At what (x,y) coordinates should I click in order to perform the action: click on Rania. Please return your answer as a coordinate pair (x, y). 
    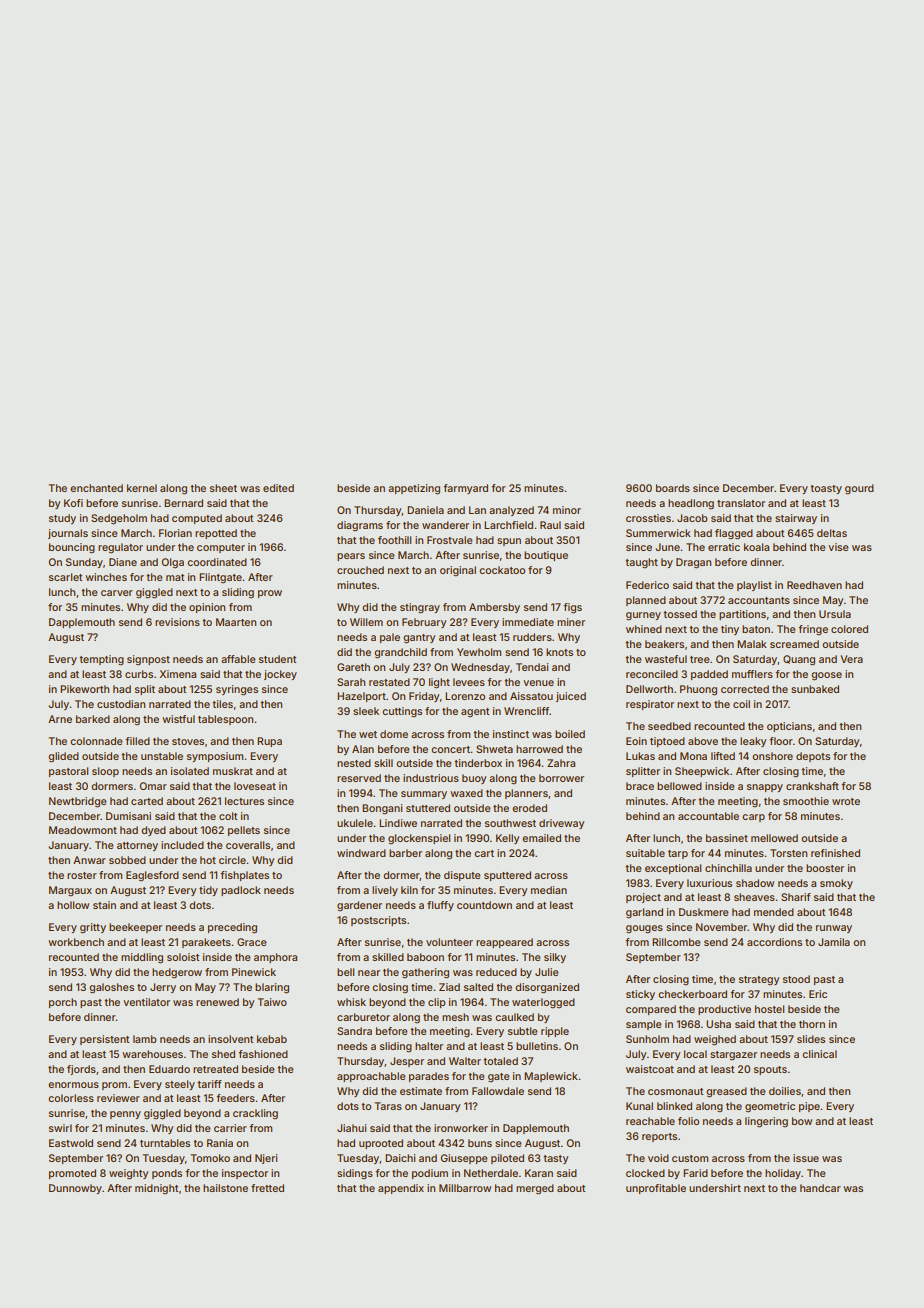
    Looking at the image, I should click on (220, 1143).
